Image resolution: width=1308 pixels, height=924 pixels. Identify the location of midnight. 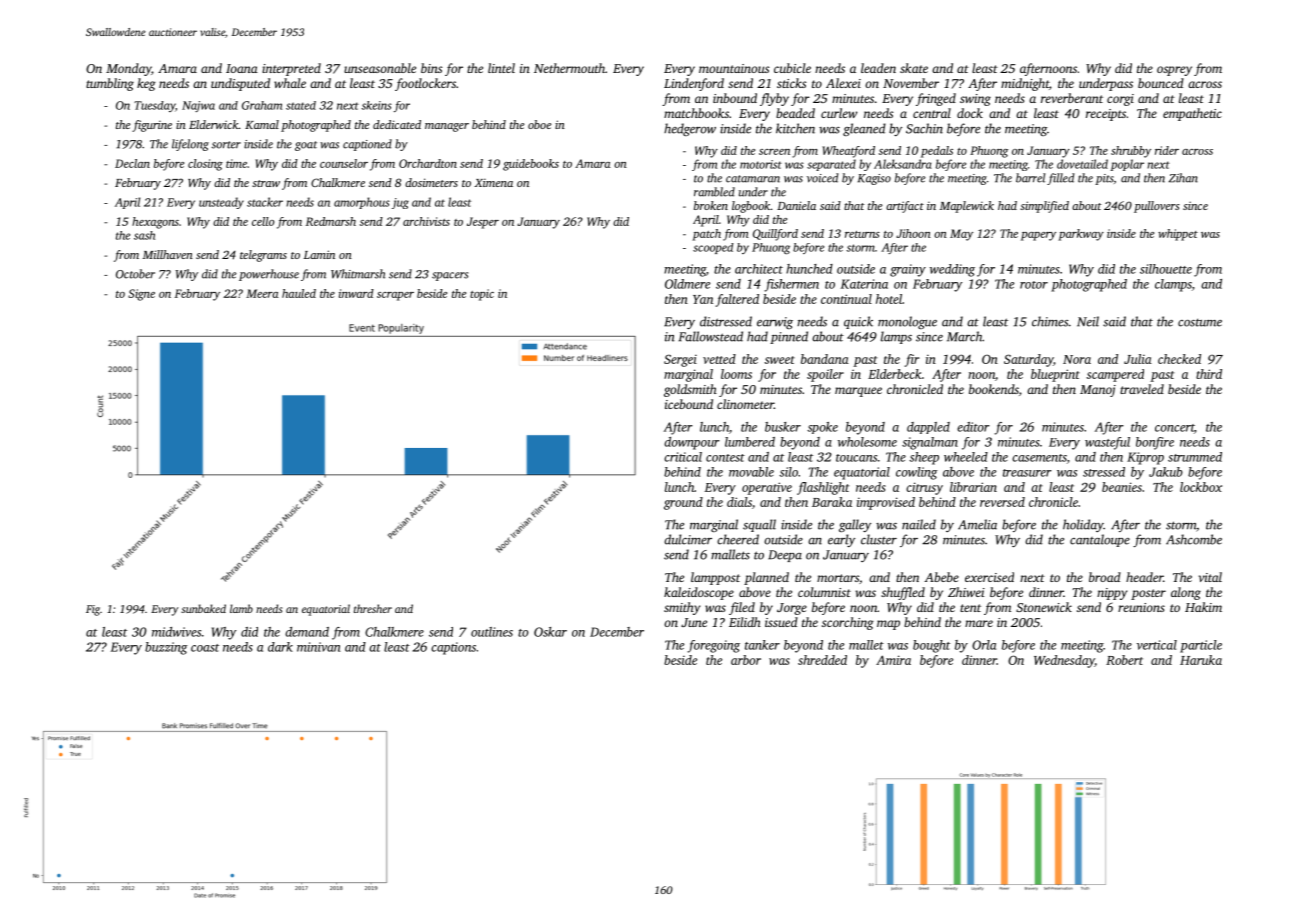
(1025, 84).
